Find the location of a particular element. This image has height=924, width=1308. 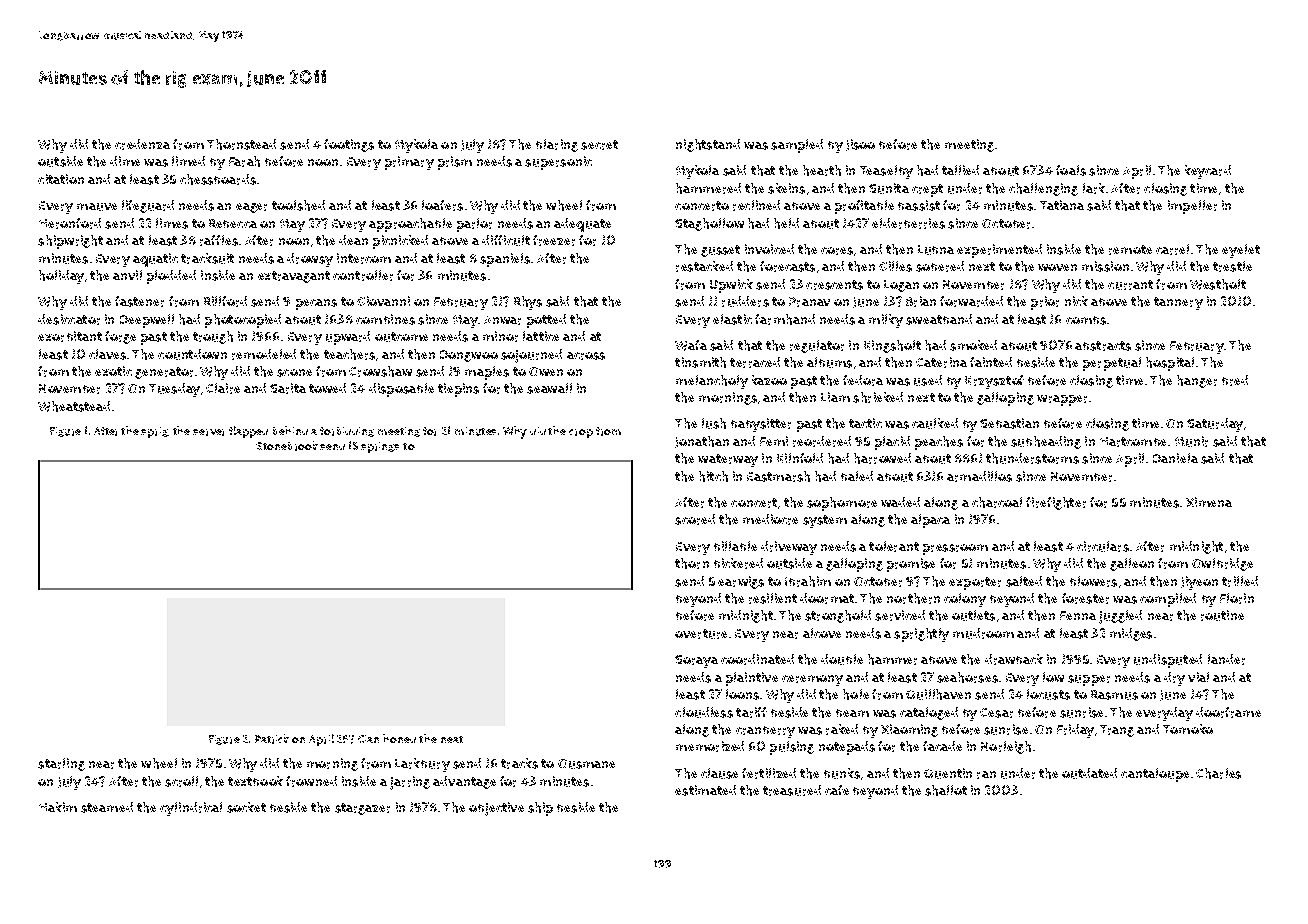

keycard is located at coordinates (1208, 172).
